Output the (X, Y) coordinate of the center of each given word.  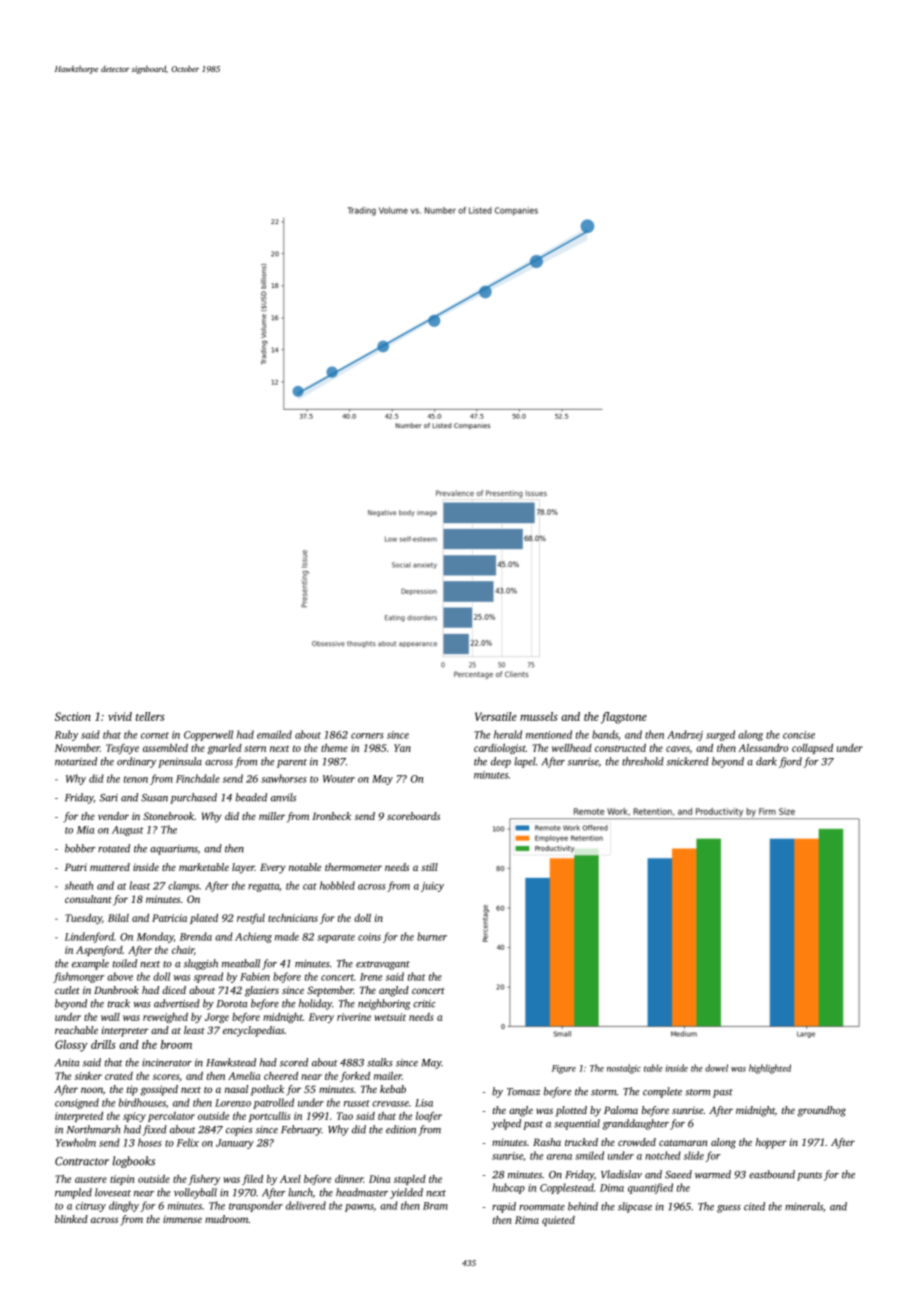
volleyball (195, 1193)
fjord (790, 762)
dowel (716, 1068)
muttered (110, 867)
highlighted (770, 1069)
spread (208, 977)
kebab (393, 1089)
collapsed (812, 749)
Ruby (66, 735)
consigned (77, 1103)
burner (432, 936)
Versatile (496, 716)
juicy (432, 887)
